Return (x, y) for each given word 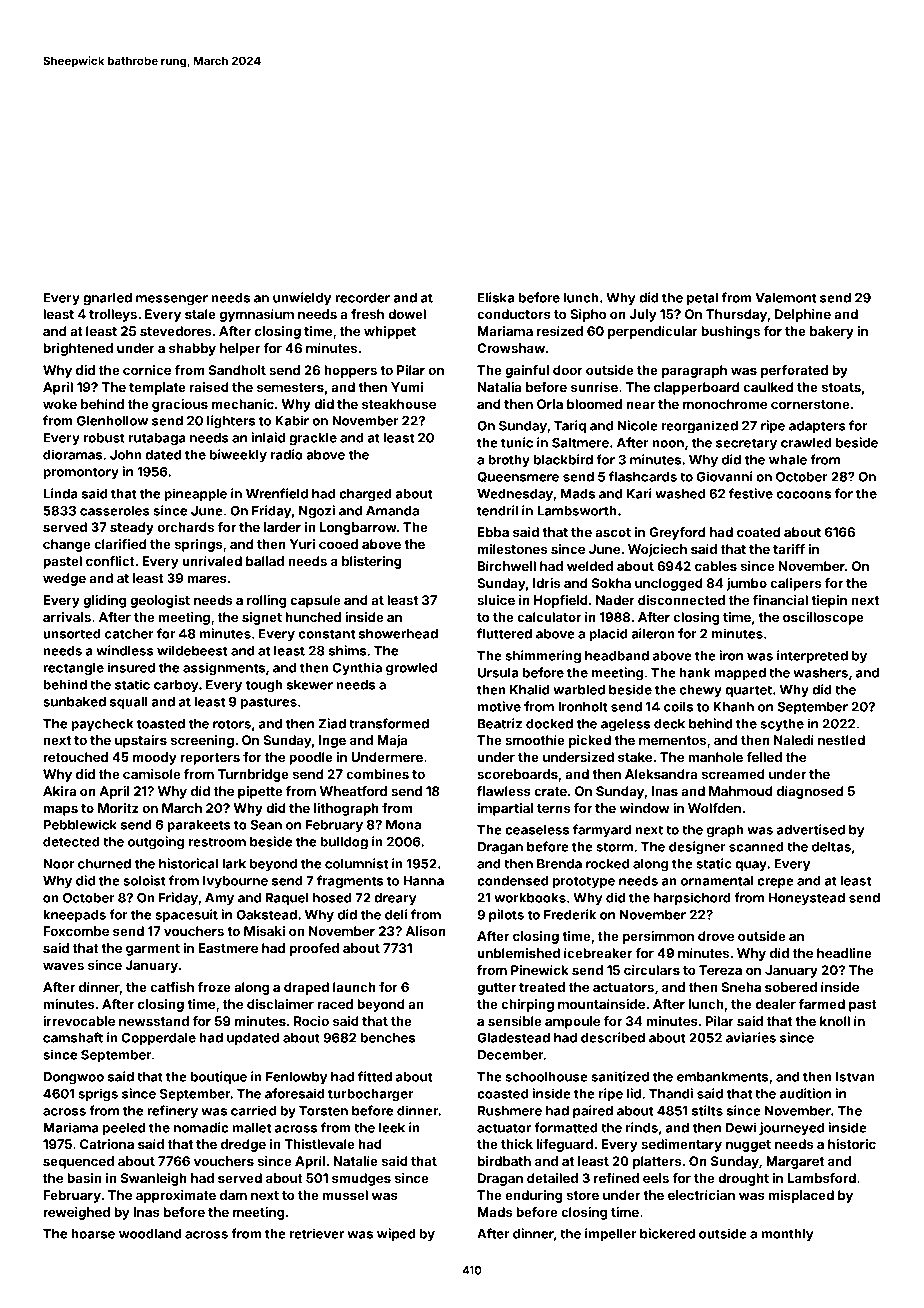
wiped (396, 1234)
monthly (787, 1235)
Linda (60, 493)
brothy (509, 461)
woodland (150, 1234)
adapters (817, 427)
